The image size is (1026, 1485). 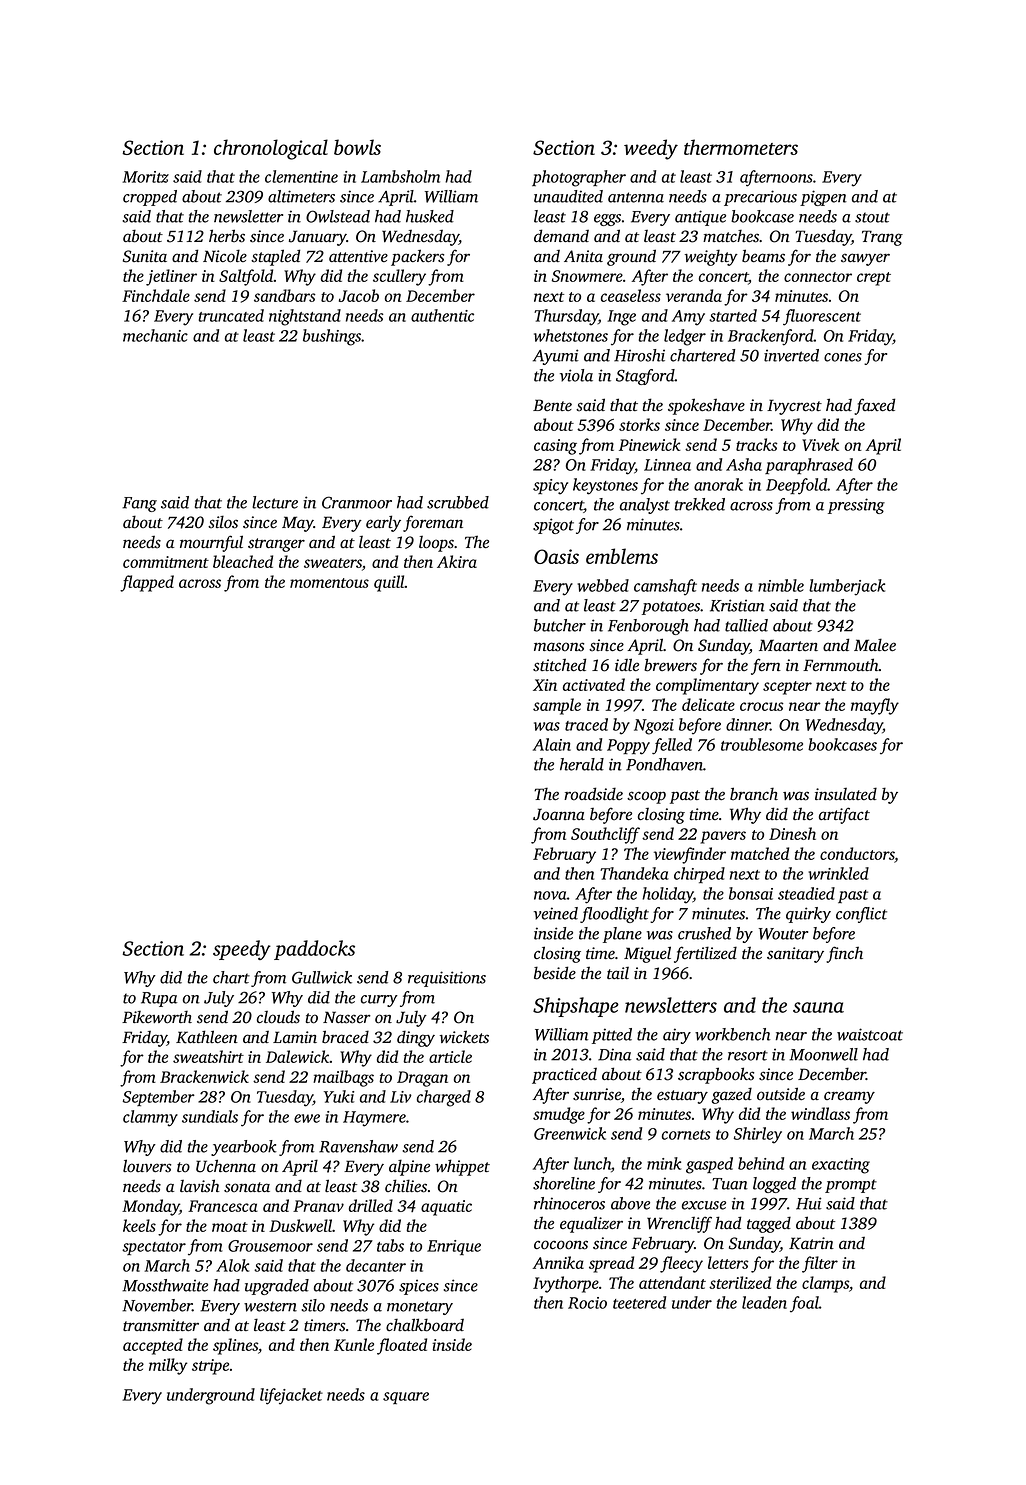 What do you see at coordinates (636, 197) in the screenshot?
I see `antenna` at bounding box center [636, 197].
